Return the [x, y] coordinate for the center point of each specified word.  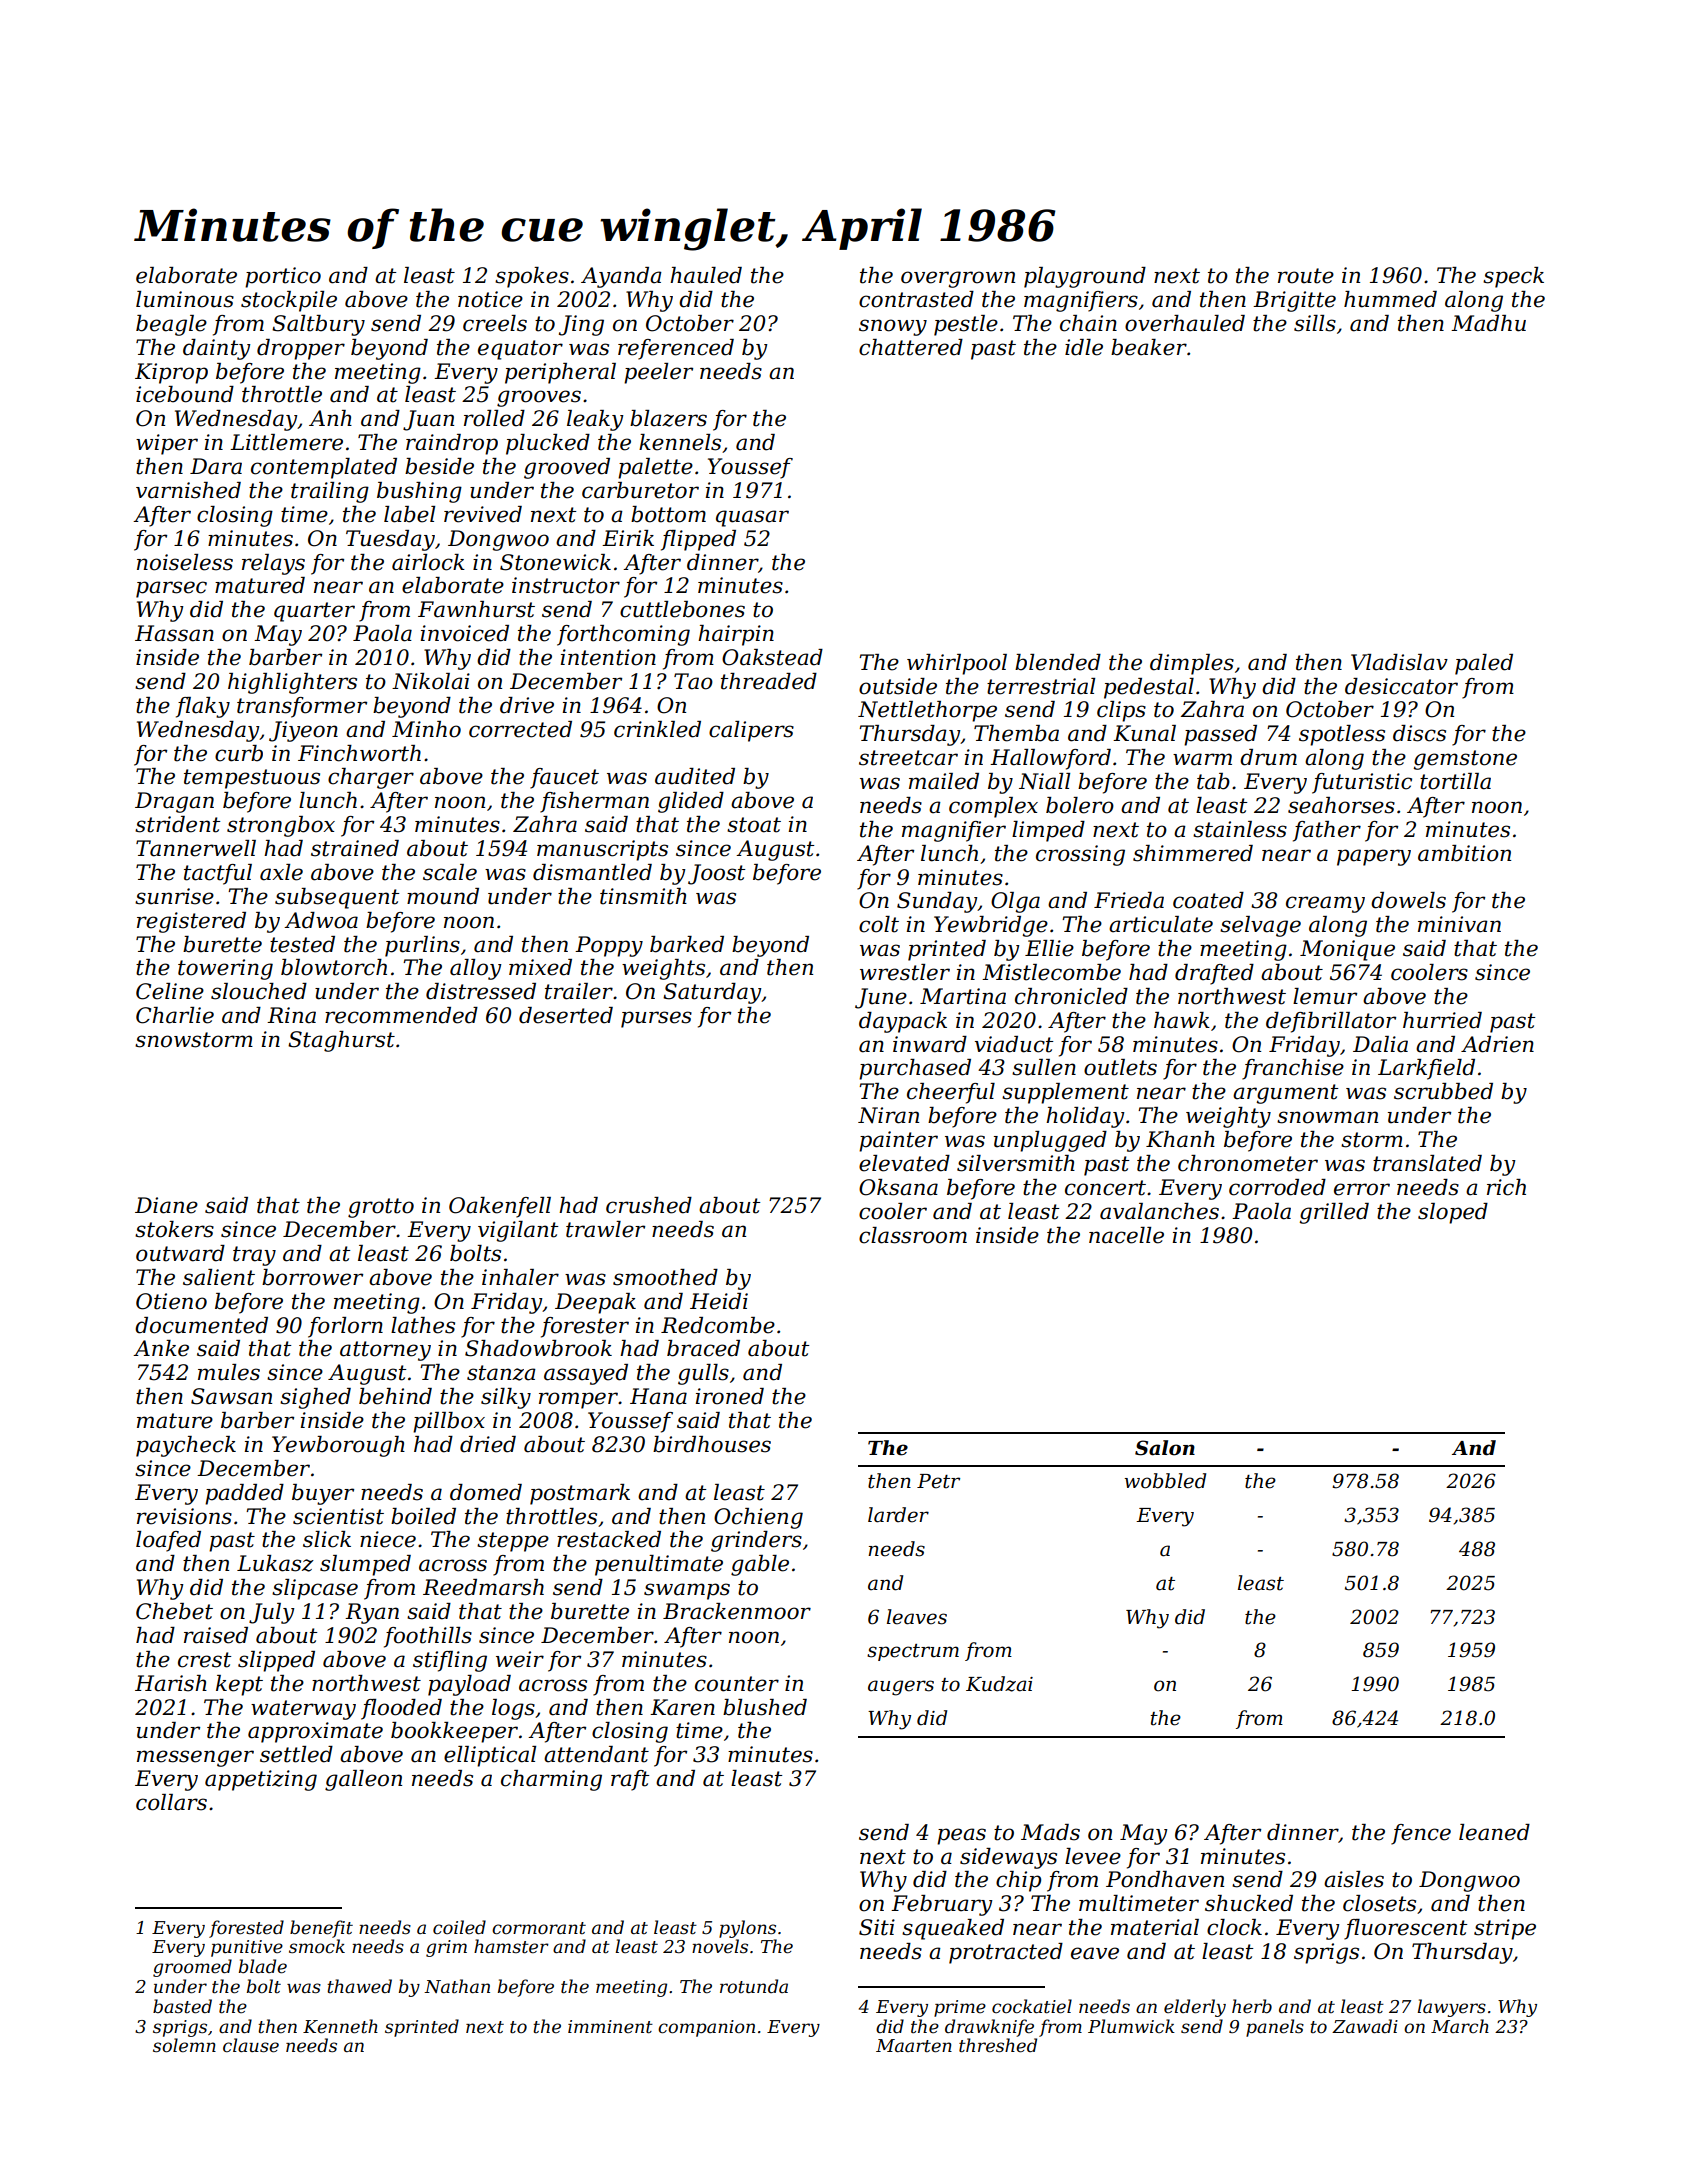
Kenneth [340, 2026]
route [1306, 276]
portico [283, 277]
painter [898, 1141]
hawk [1182, 1020]
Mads [1050, 1832]
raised [216, 1635]
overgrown [958, 279]
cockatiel [1032, 2006]
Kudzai [999, 1684]
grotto [381, 1208]
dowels [1408, 900]
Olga [1015, 902]
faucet [564, 778]
